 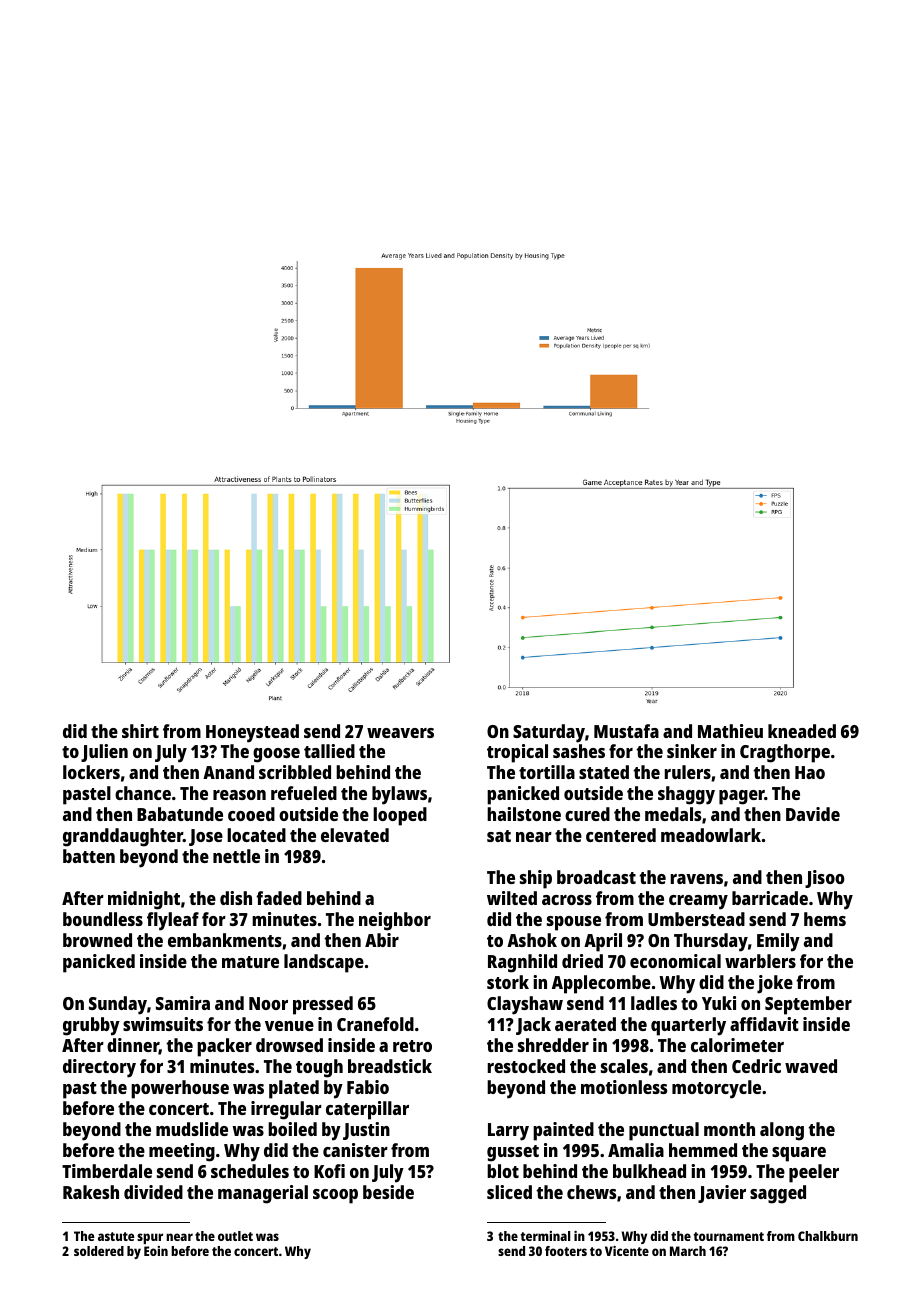 What do you see at coordinates (730, 731) in the screenshot?
I see `Mathieu` at bounding box center [730, 731].
